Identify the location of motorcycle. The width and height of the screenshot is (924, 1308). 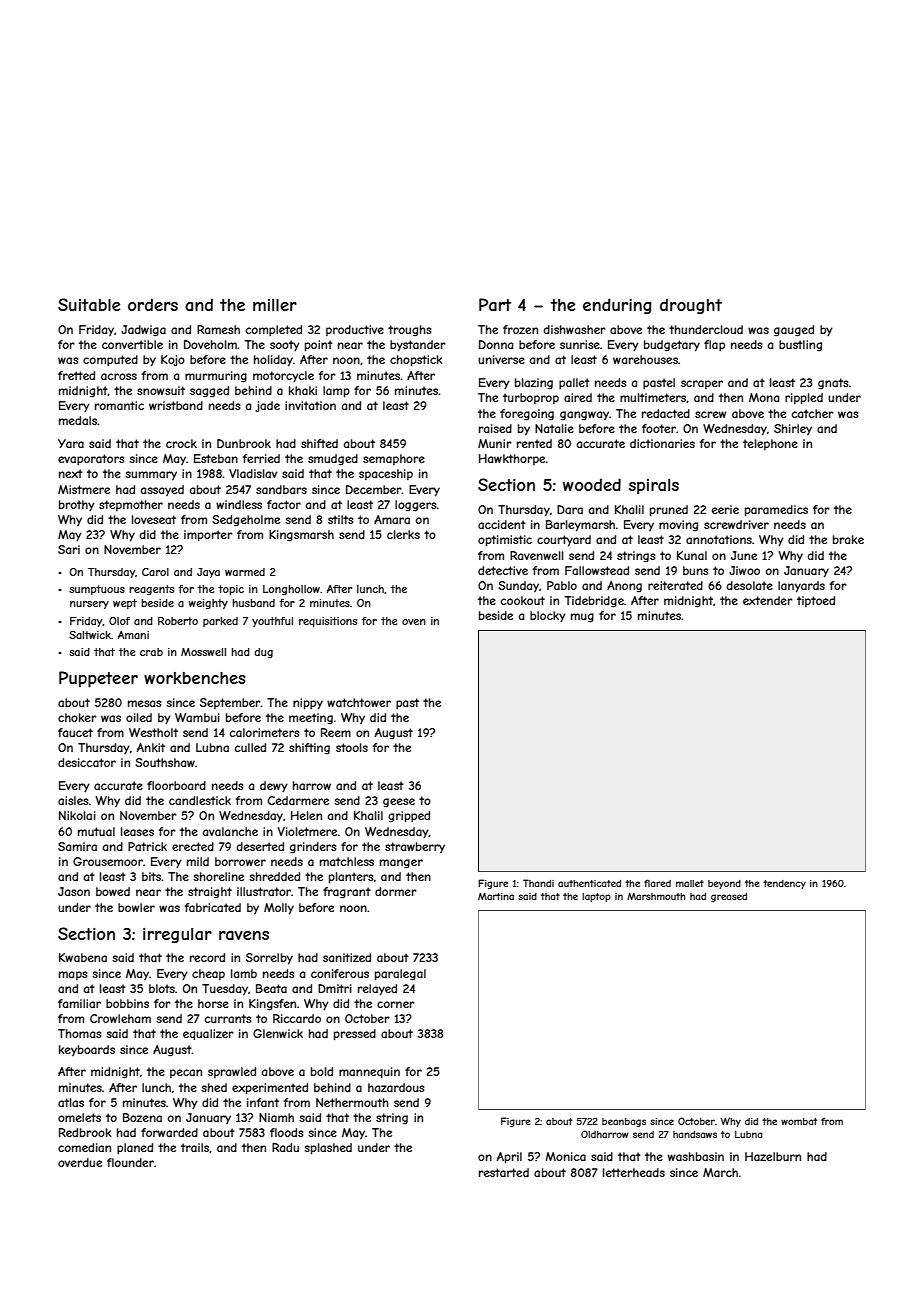
(283, 377).
